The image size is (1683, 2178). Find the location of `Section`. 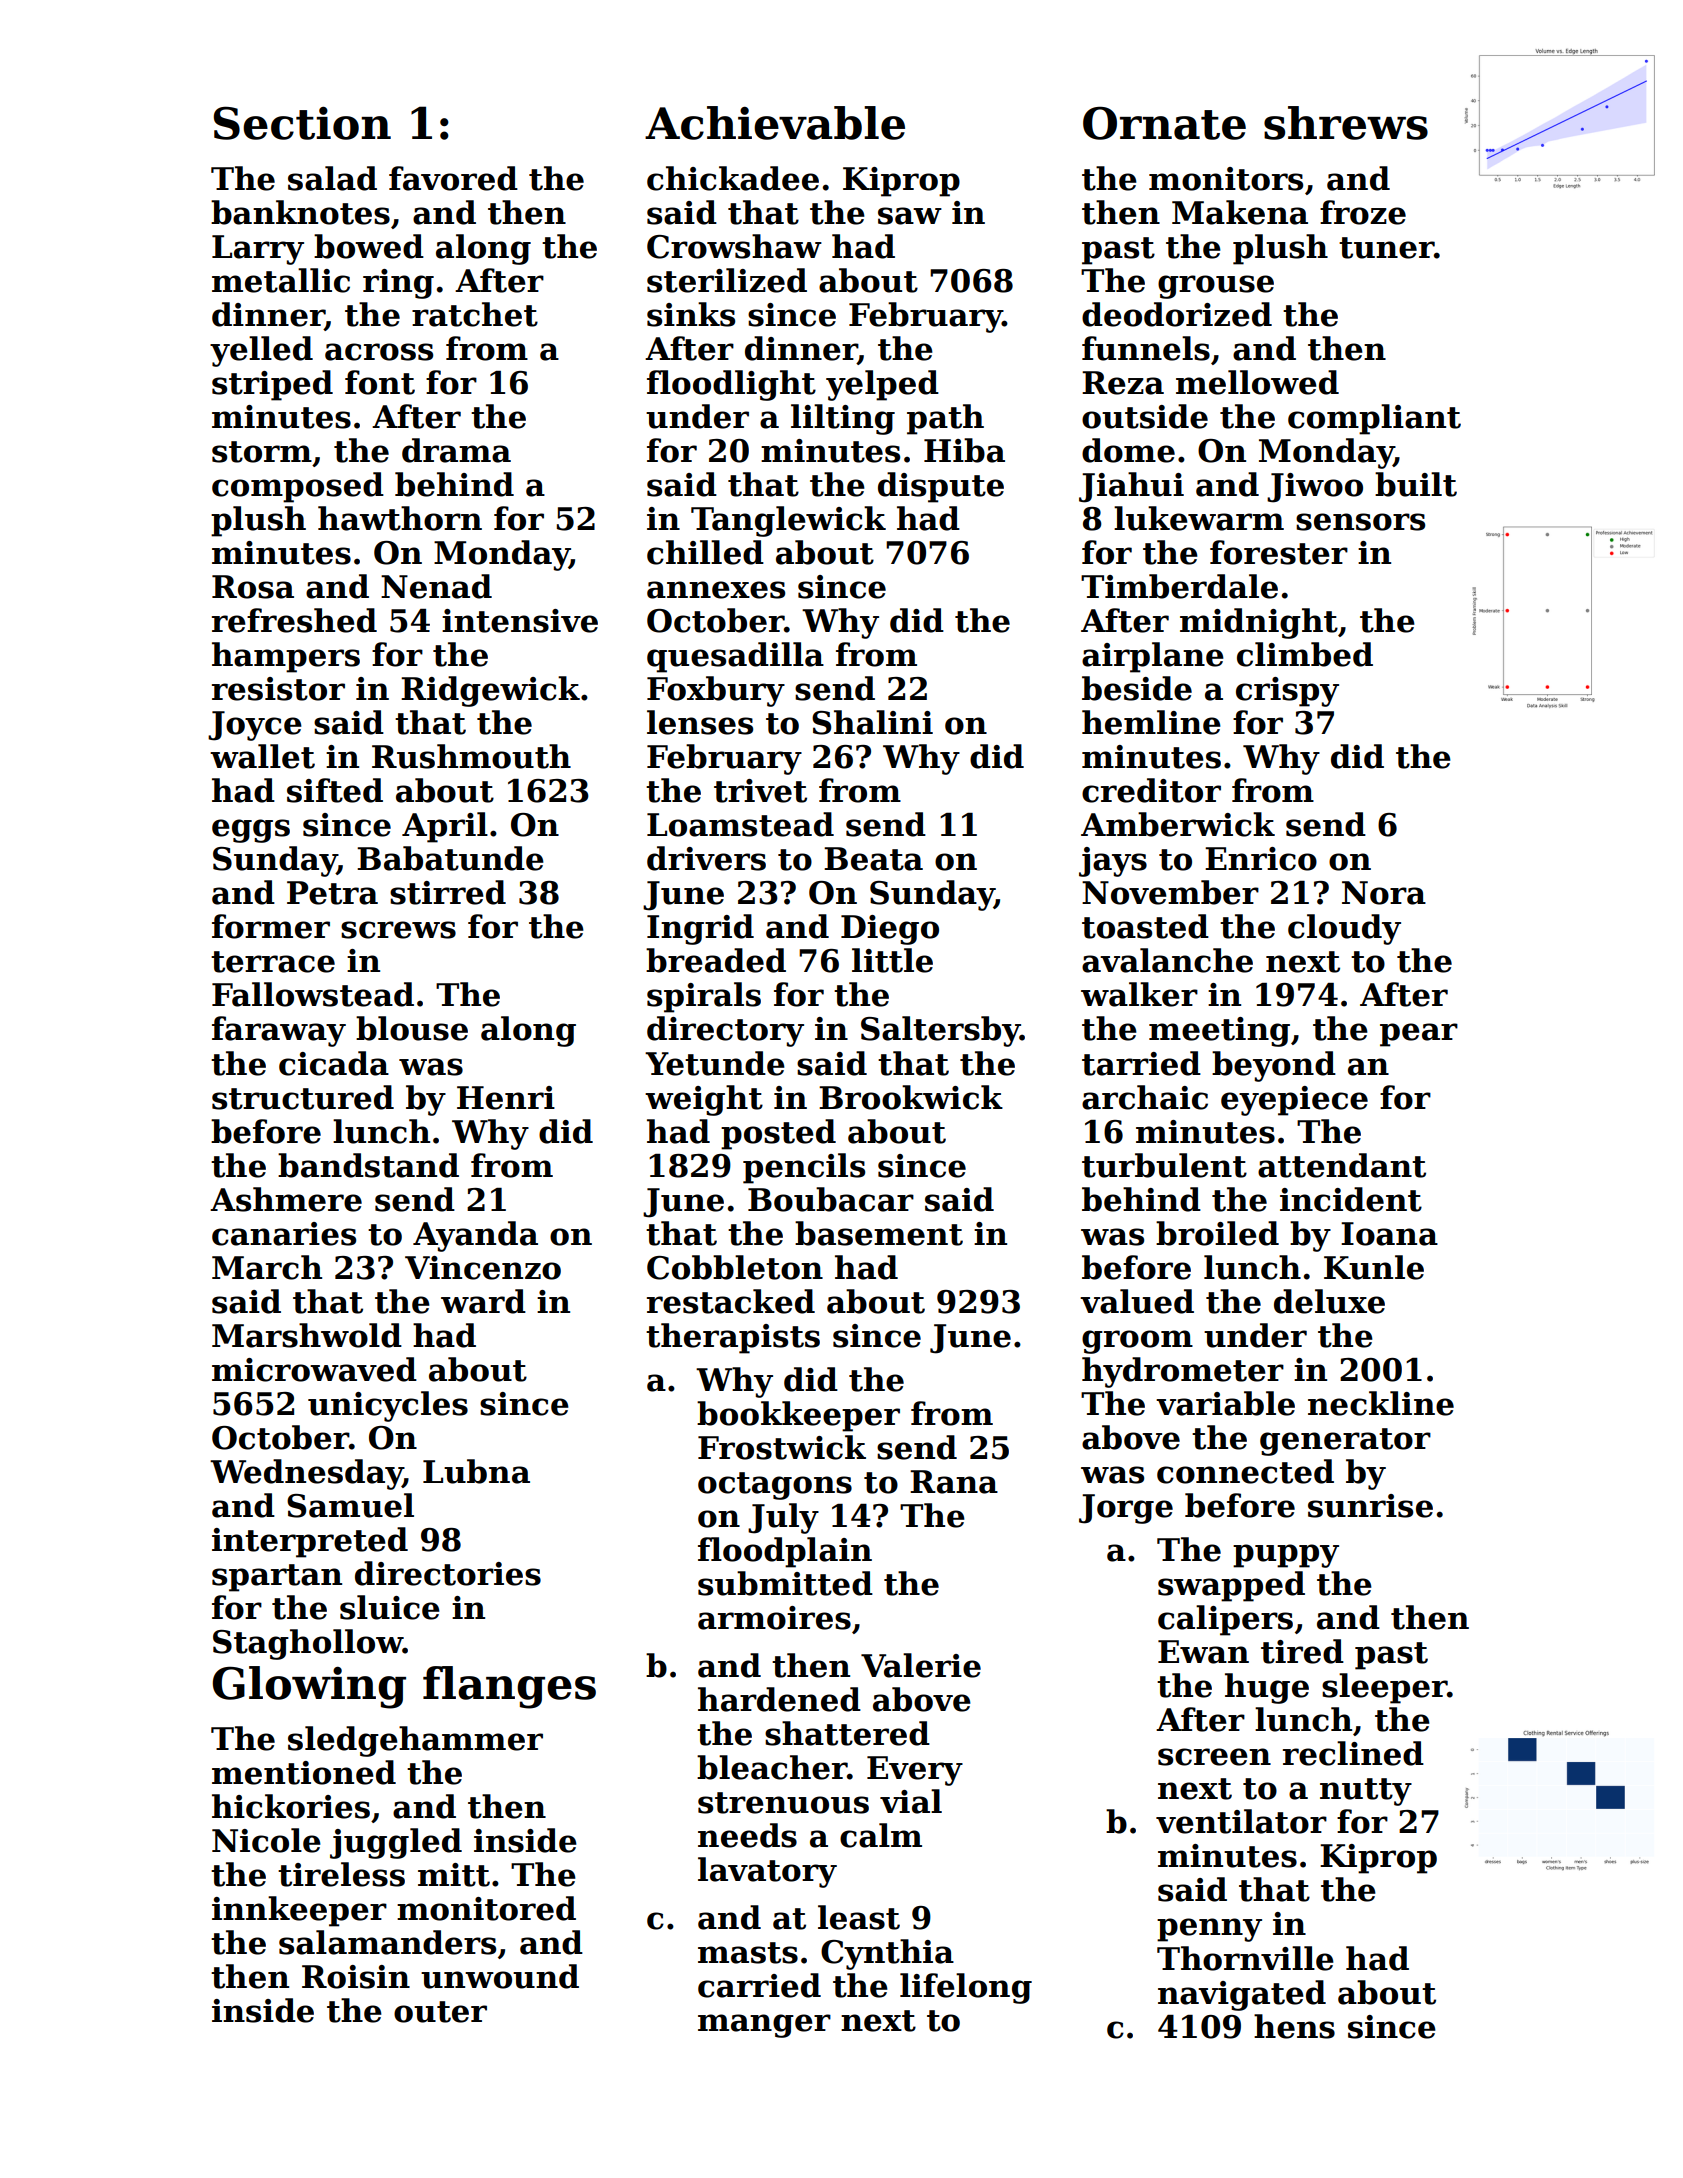

Section is located at coordinates (302, 123).
